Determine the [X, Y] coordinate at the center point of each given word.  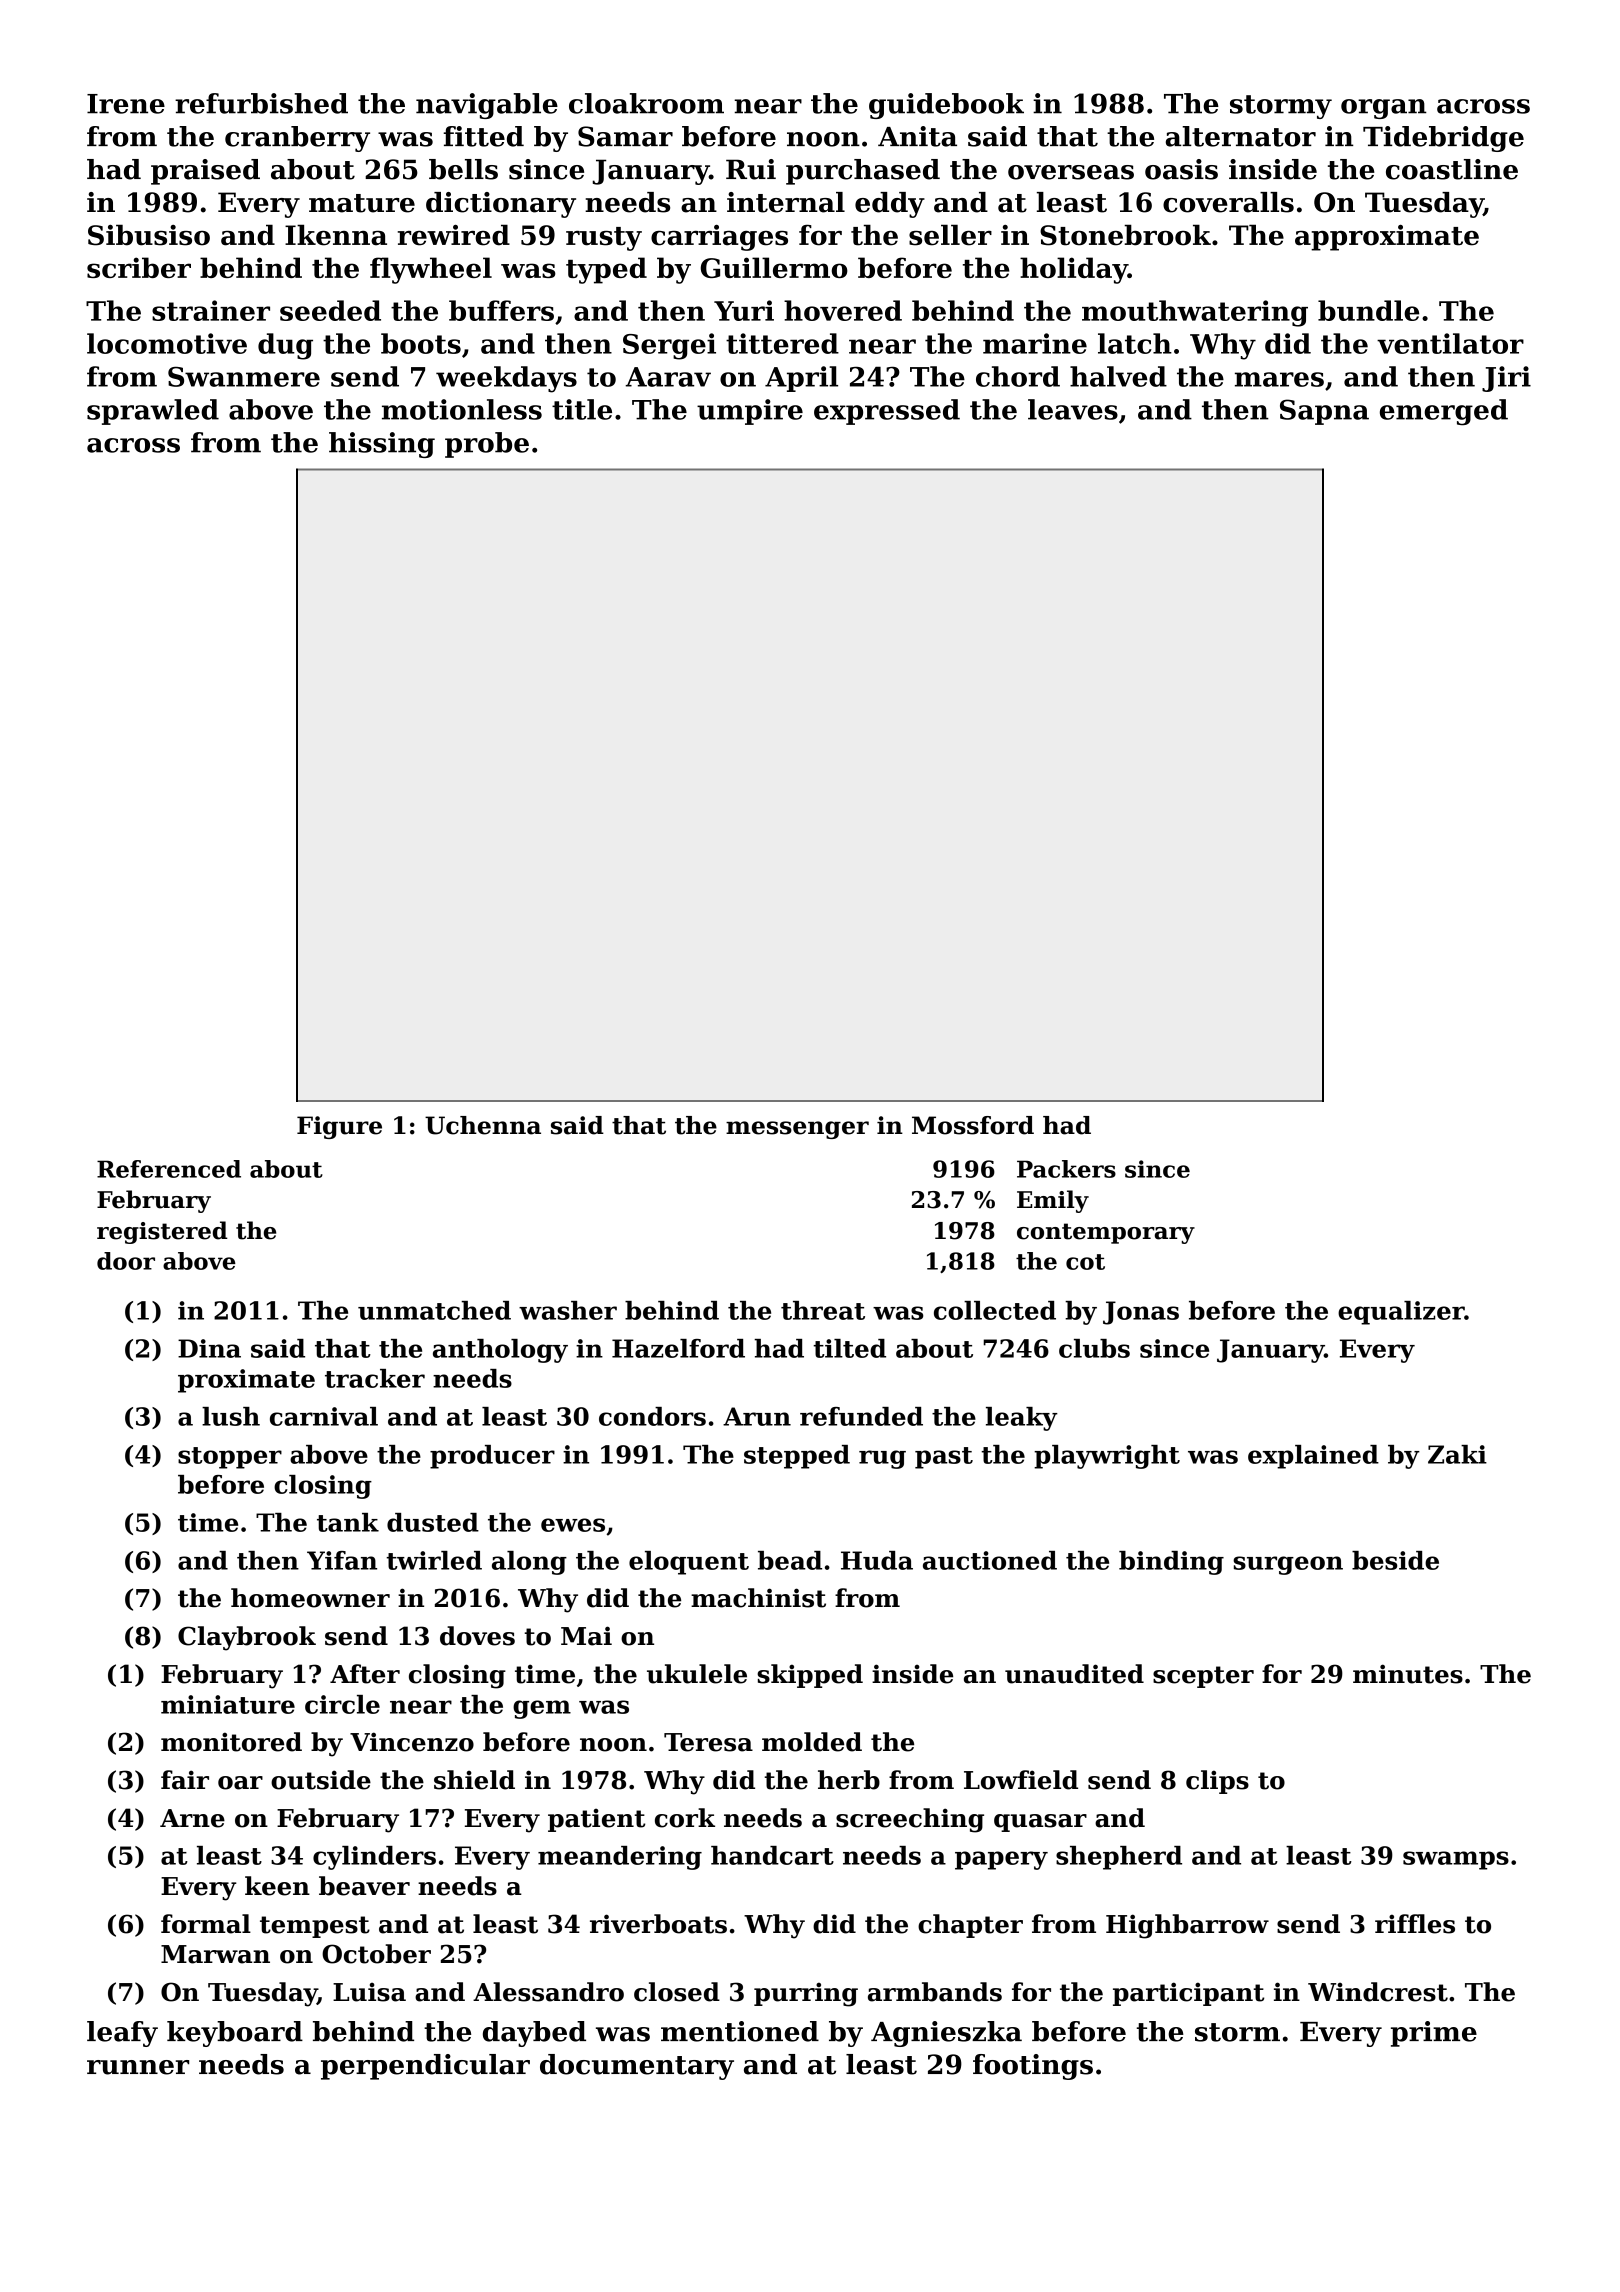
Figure [339, 1127]
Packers [1066, 1169]
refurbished [261, 103]
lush [231, 1416]
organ [1384, 109]
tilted [849, 1348]
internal [786, 202]
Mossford [973, 1125]
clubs [1094, 1348]
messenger [797, 1130]
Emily [1053, 1201]
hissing [382, 445]
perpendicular [425, 2067]
